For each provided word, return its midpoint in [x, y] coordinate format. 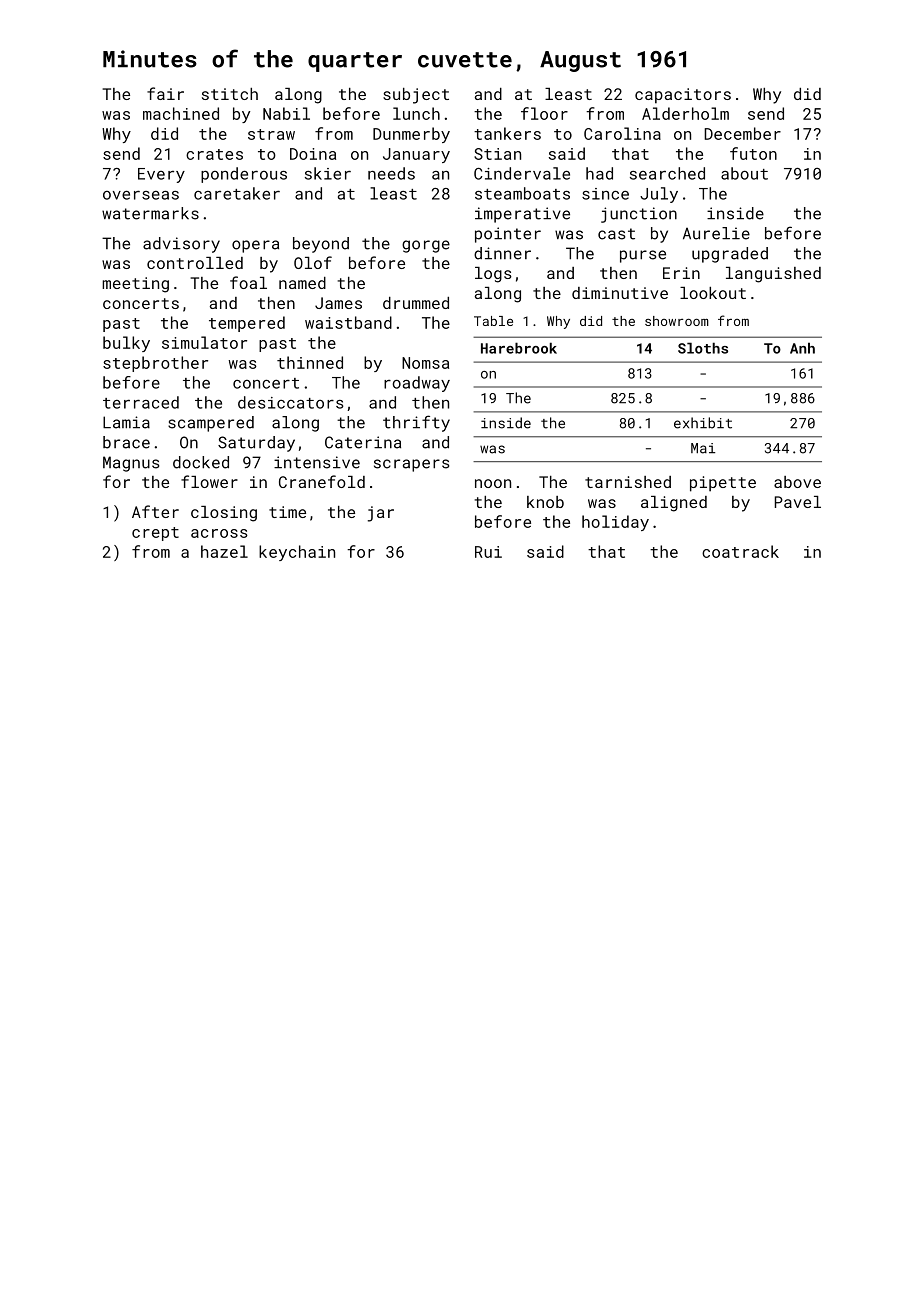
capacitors [683, 96]
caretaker [237, 193]
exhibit [703, 423]
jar [381, 514]
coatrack [740, 551]
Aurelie [716, 233]
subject [416, 96]
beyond [321, 245]
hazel [224, 551]
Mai [703, 448]
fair [165, 93]
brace [126, 442]
